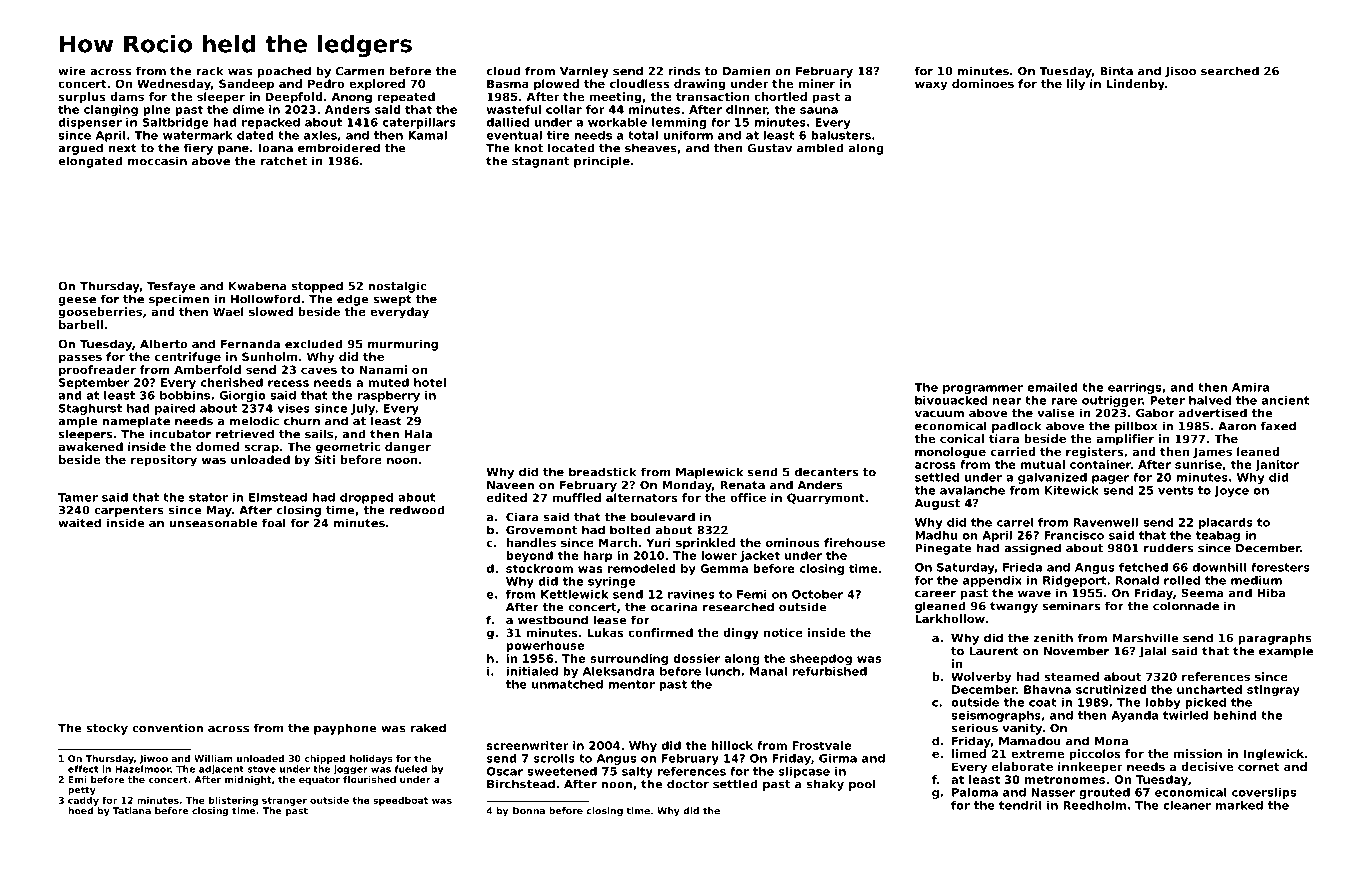  Describe the element at coordinates (171, 287) in the image. I see `Tesfaye` at that location.
